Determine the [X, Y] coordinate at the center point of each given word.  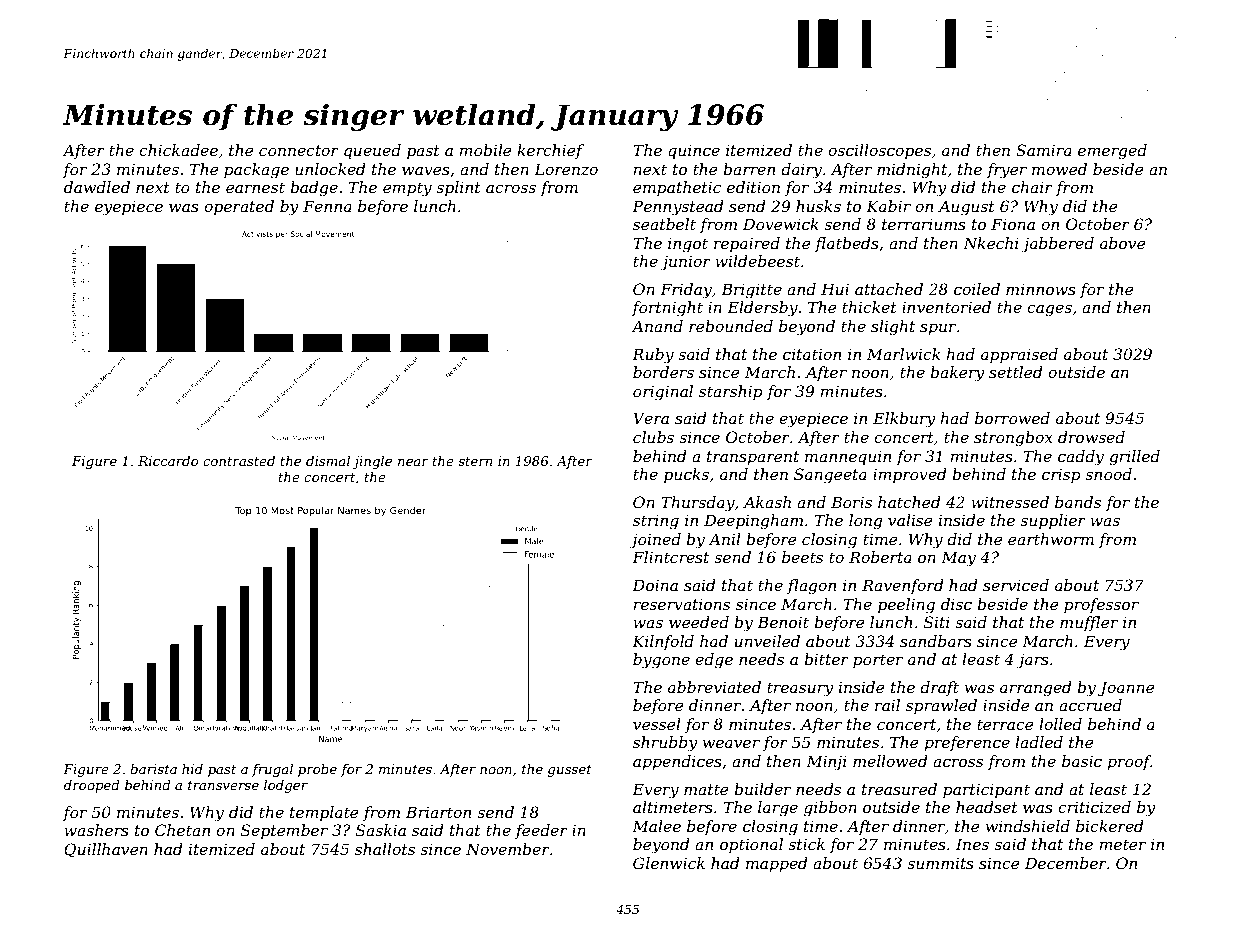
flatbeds [847, 244]
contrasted [239, 461]
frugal [272, 770]
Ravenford [903, 586]
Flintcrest [670, 557]
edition [753, 187]
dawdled [97, 187]
